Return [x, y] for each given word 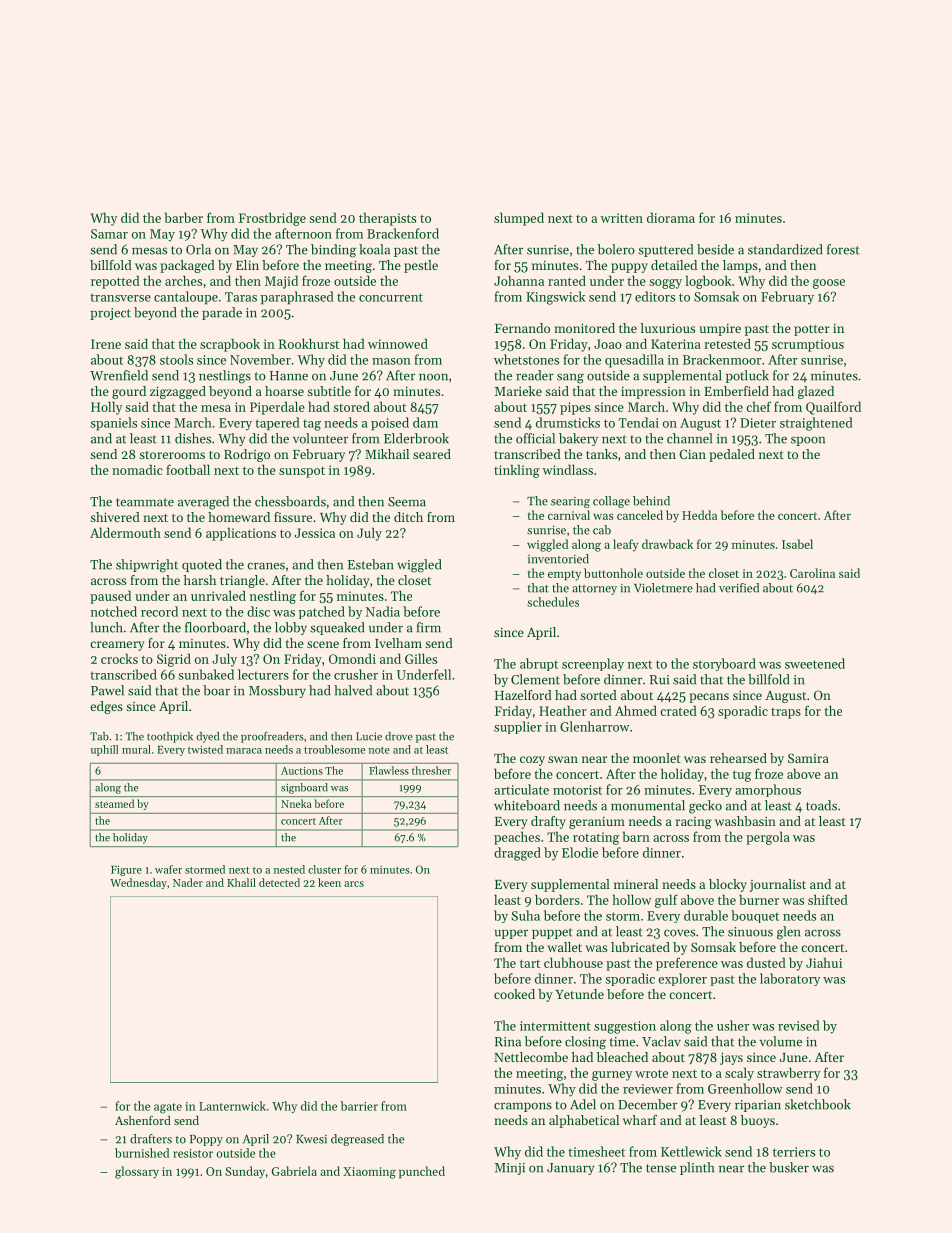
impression [653, 393]
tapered [277, 424]
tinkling [517, 471]
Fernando [522, 328]
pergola [768, 838]
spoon [808, 441]
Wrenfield [119, 375]
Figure [126, 871]
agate [168, 1108]
